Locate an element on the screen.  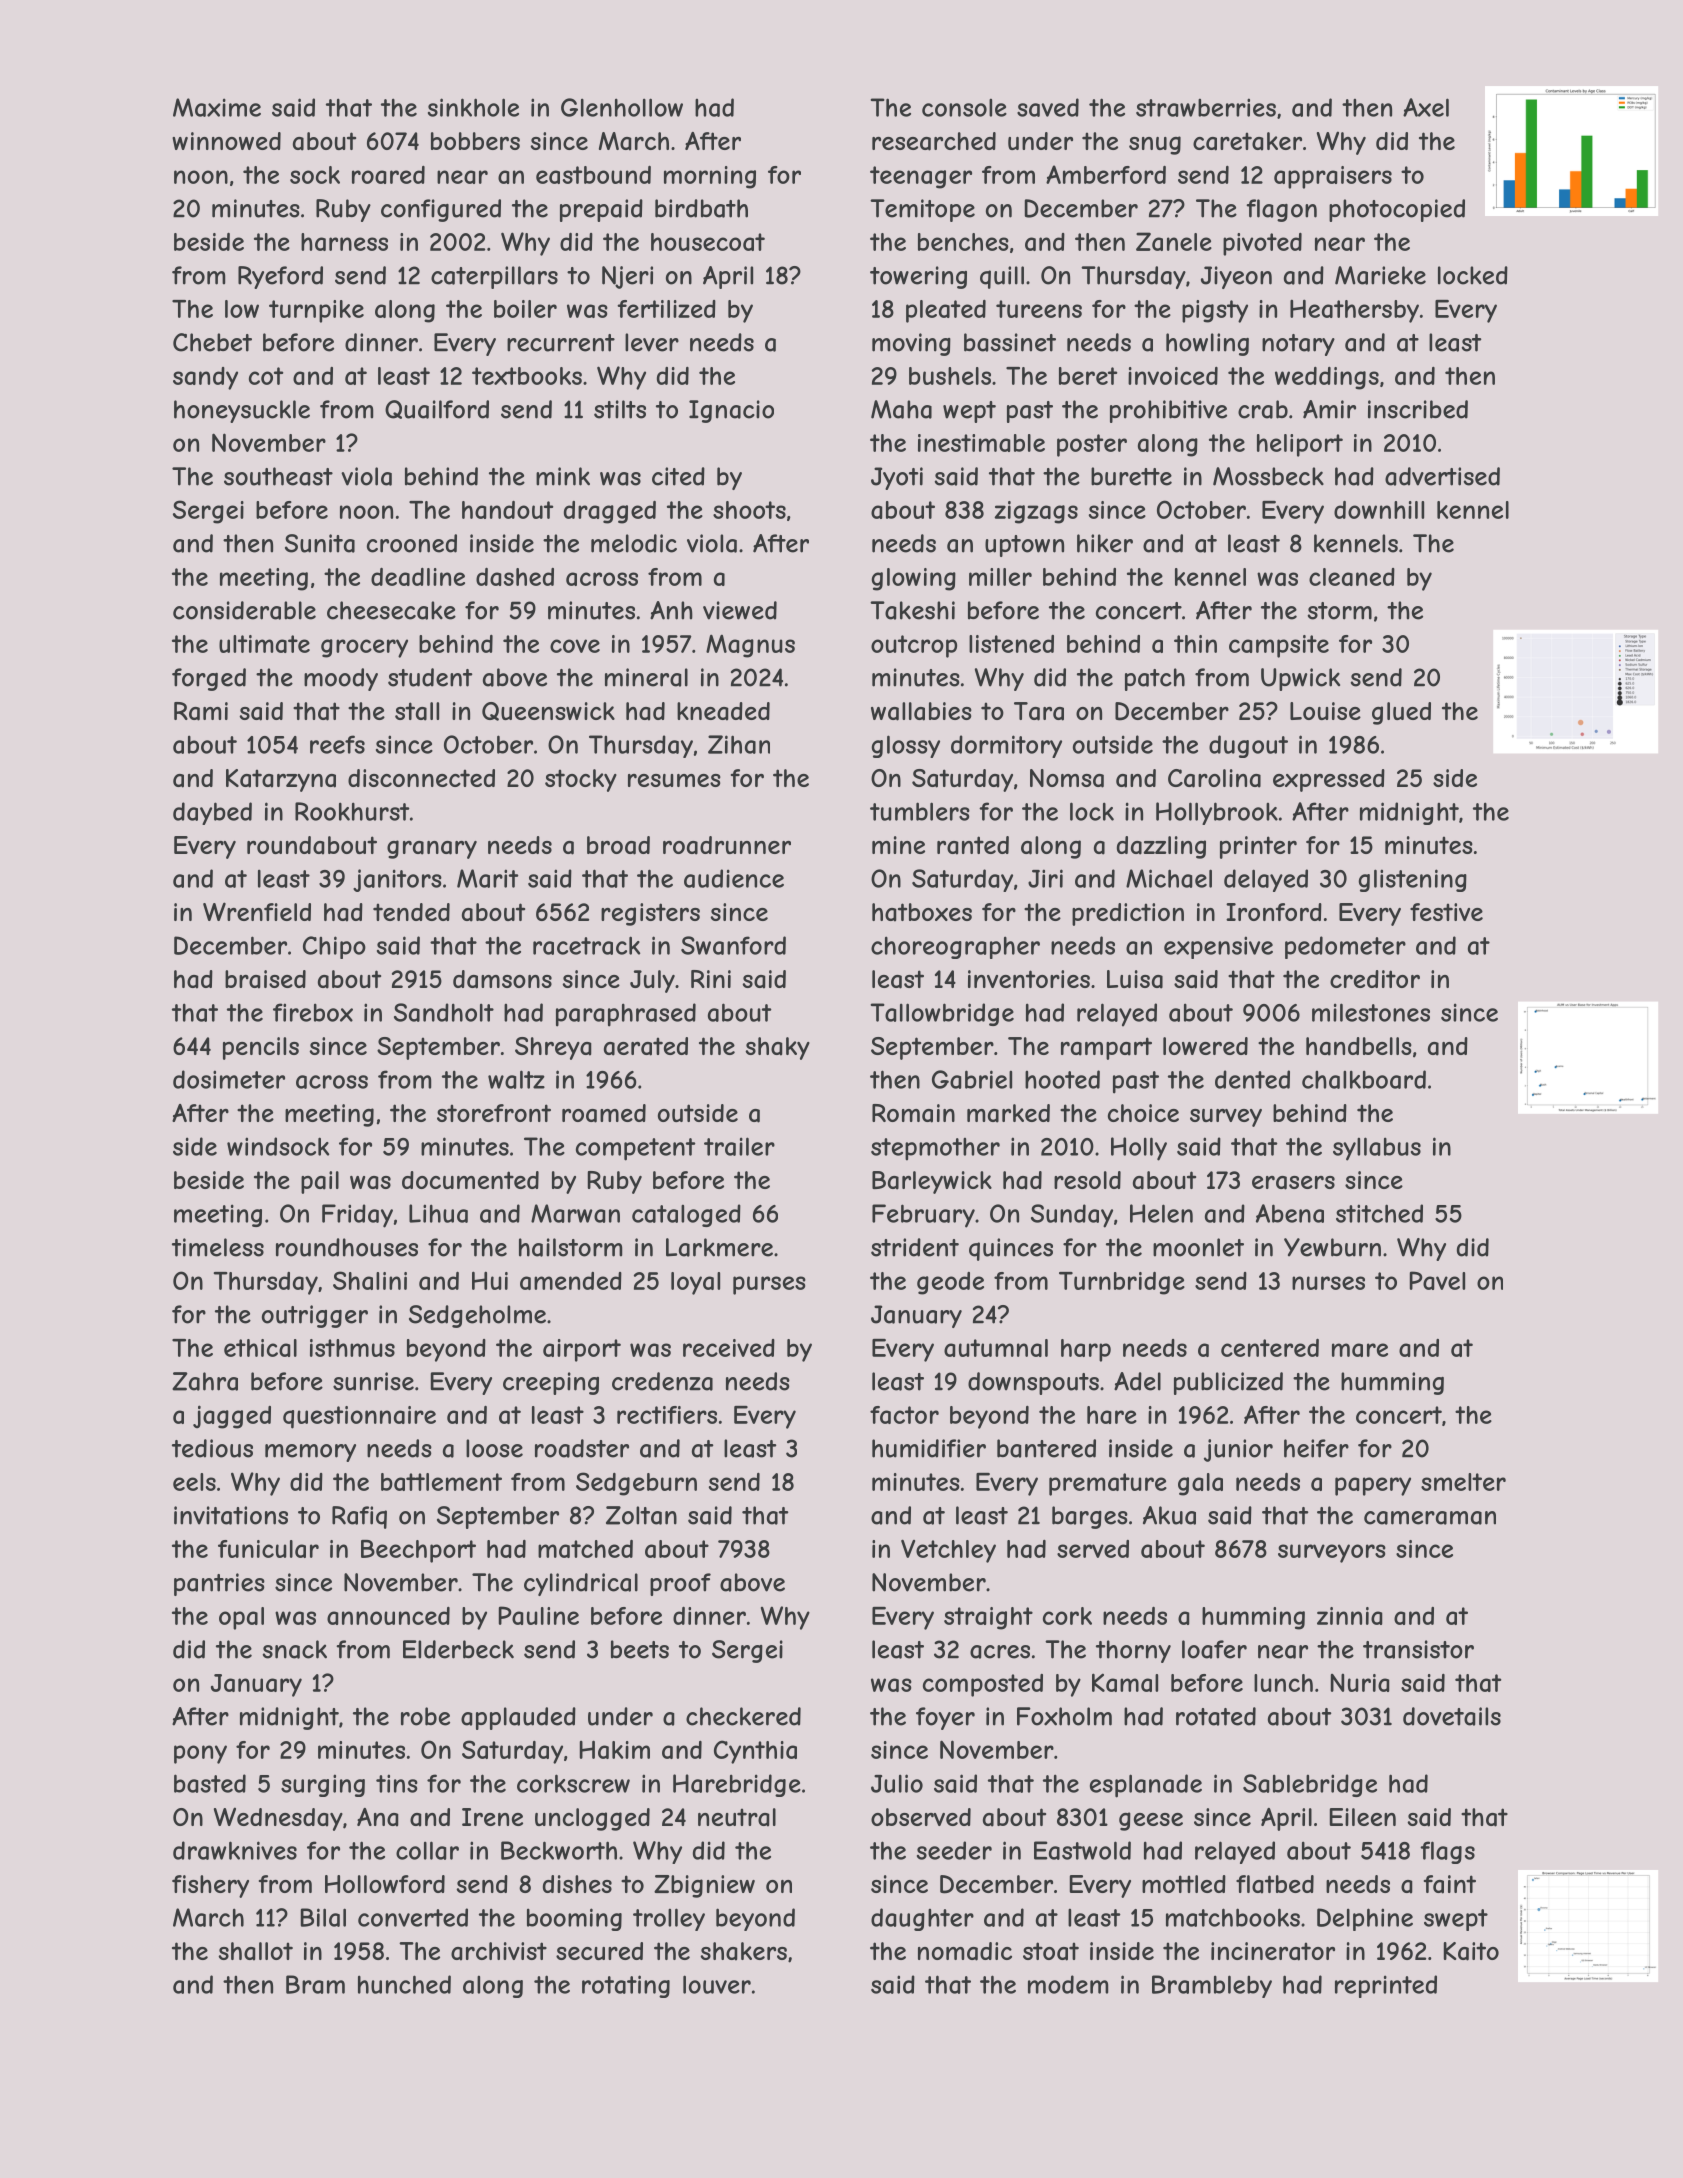
stepmother is located at coordinates (935, 1149).
